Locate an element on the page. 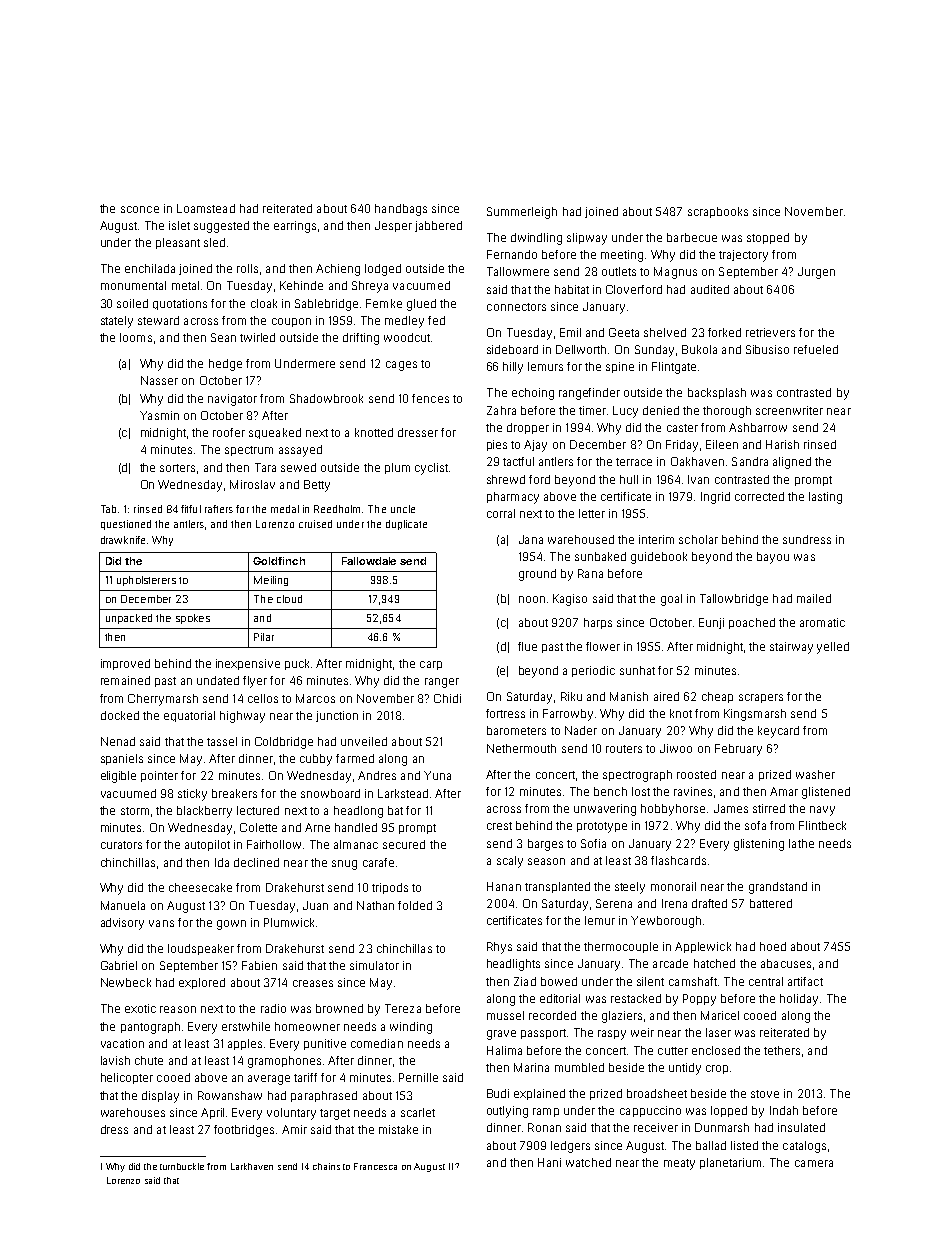 This page has width=952, height=1233. Francesca is located at coordinates (375, 1166).
